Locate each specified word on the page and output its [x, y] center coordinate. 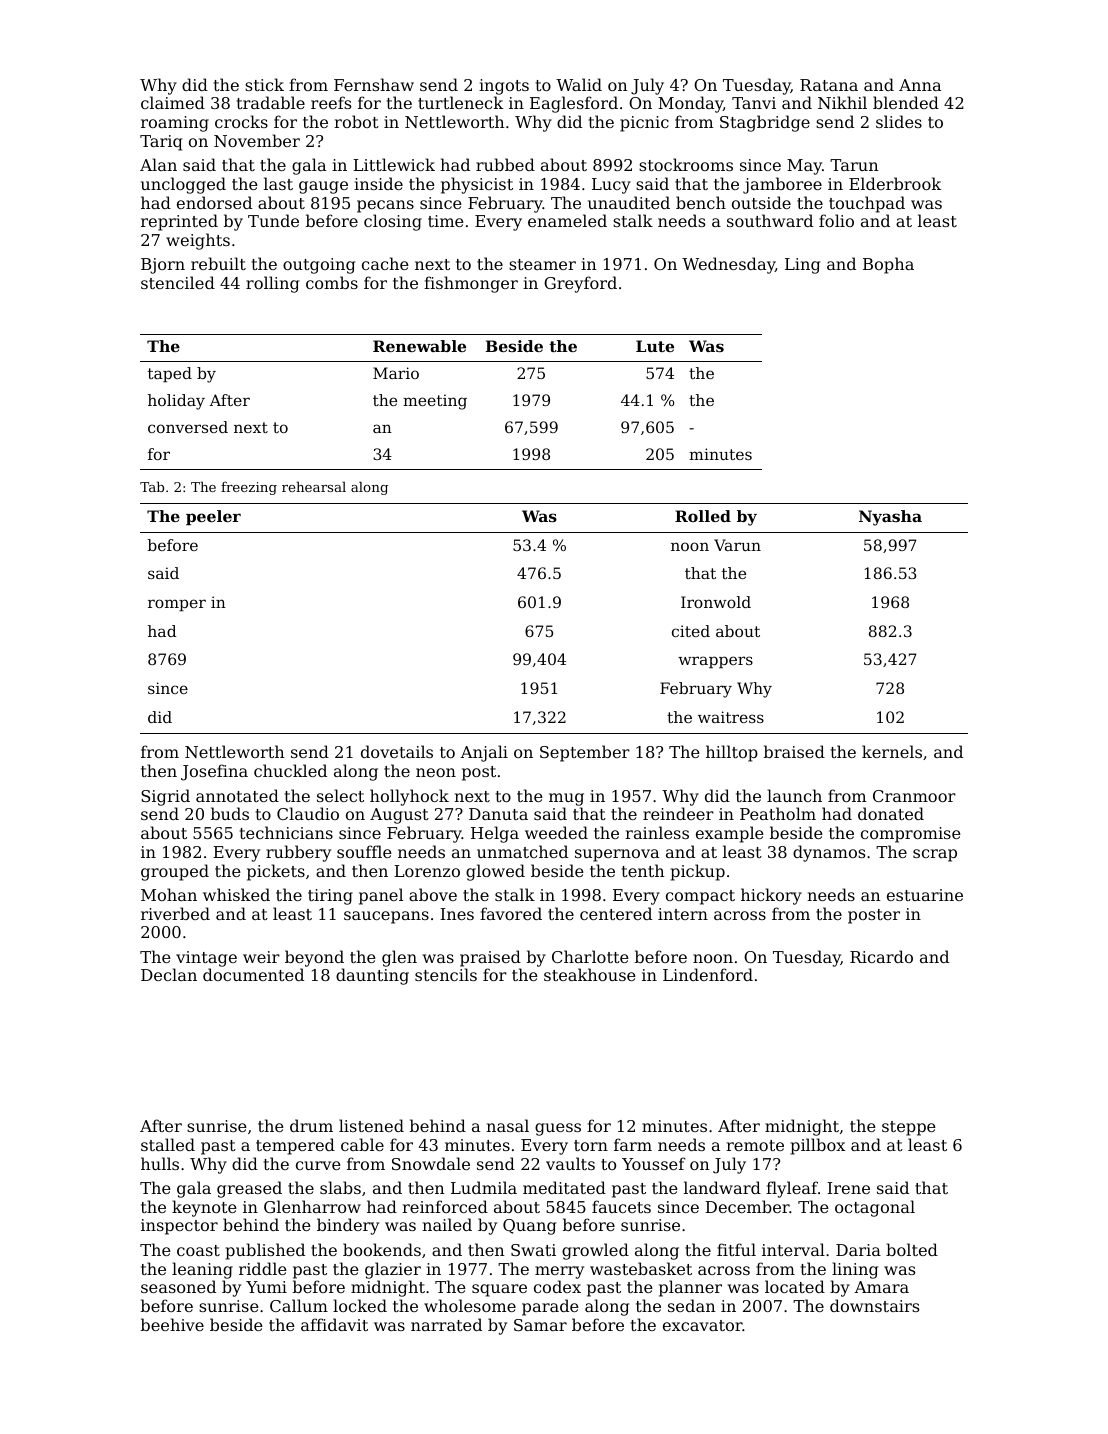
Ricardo [881, 956]
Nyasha [890, 518]
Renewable [419, 346]
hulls [160, 1163]
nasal [507, 1125]
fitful [736, 1249]
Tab [152, 486]
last [278, 183]
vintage [206, 959]
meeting [435, 402]
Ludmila [484, 1187]
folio [836, 220]
